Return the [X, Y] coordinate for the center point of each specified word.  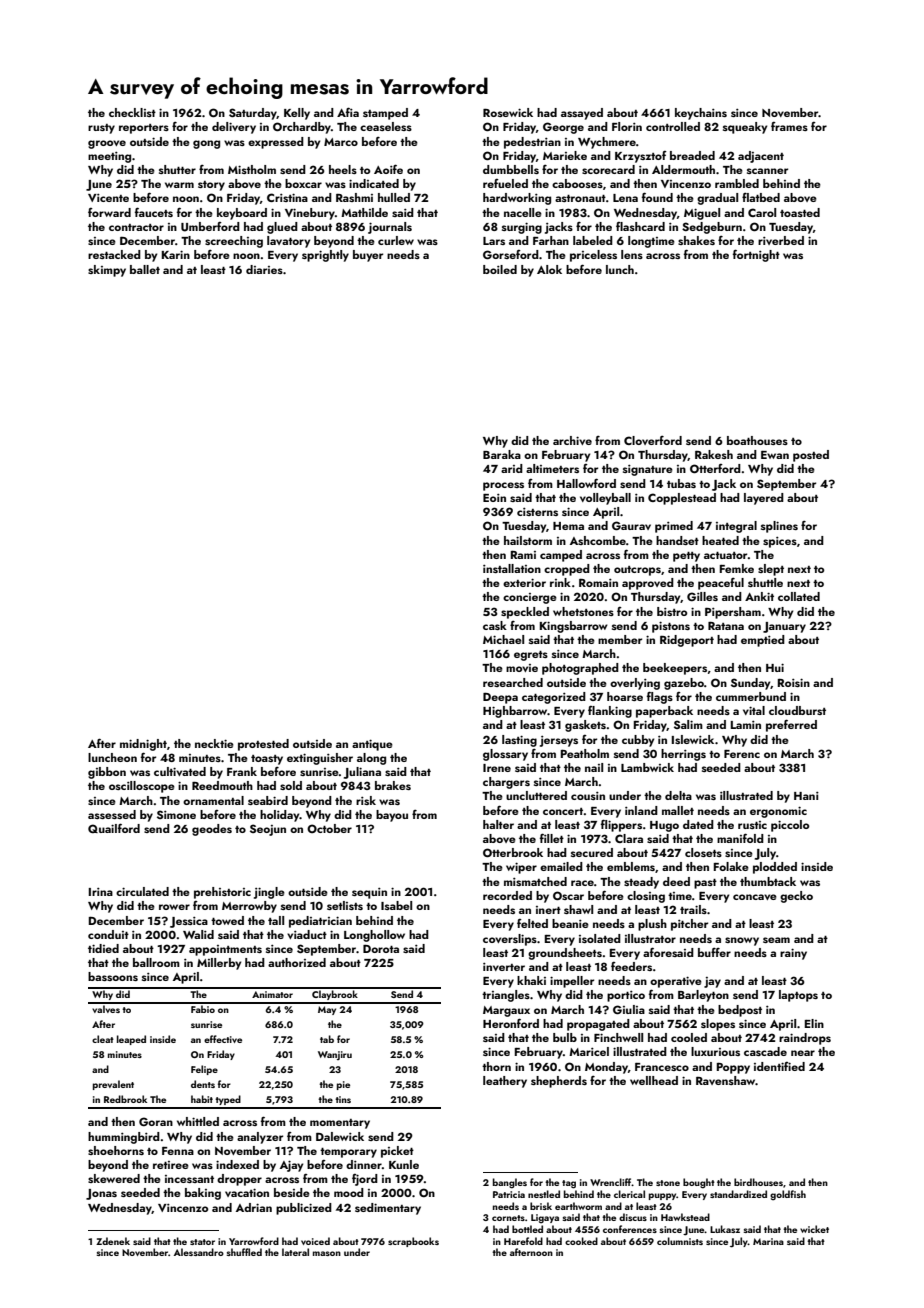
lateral [295, 1252]
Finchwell [618, 1037]
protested [263, 745]
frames [789, 126]
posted [811, 456]
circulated [142, 891]
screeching [234, 242]
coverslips [510, 940]
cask [495, 625]
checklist [132, 112]
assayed [582, 114]
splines [779, 527]
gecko [796, 897]
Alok [549, 269]
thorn [496, 1066]
